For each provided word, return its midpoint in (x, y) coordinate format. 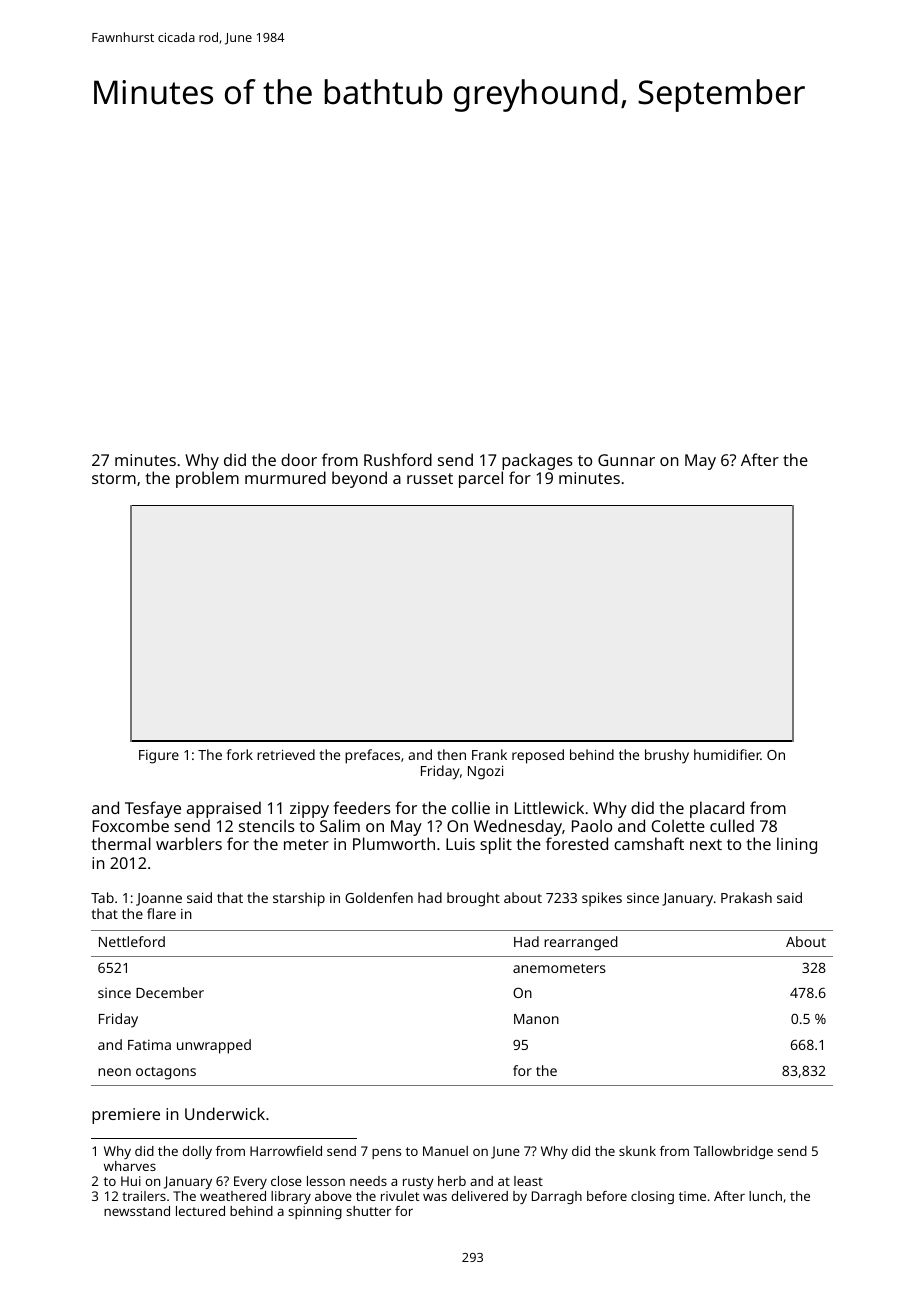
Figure (159, 757)
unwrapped (214, 1046)
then (451, 754)
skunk (637, 1151)
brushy (667, 756)
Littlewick (549, 807)
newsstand (137, 1211)
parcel (481, 479)
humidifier (727, 754)
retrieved (286, 754)
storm (114, 478)
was (435, 1197)
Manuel (445, 1151)
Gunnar (626, 460)
